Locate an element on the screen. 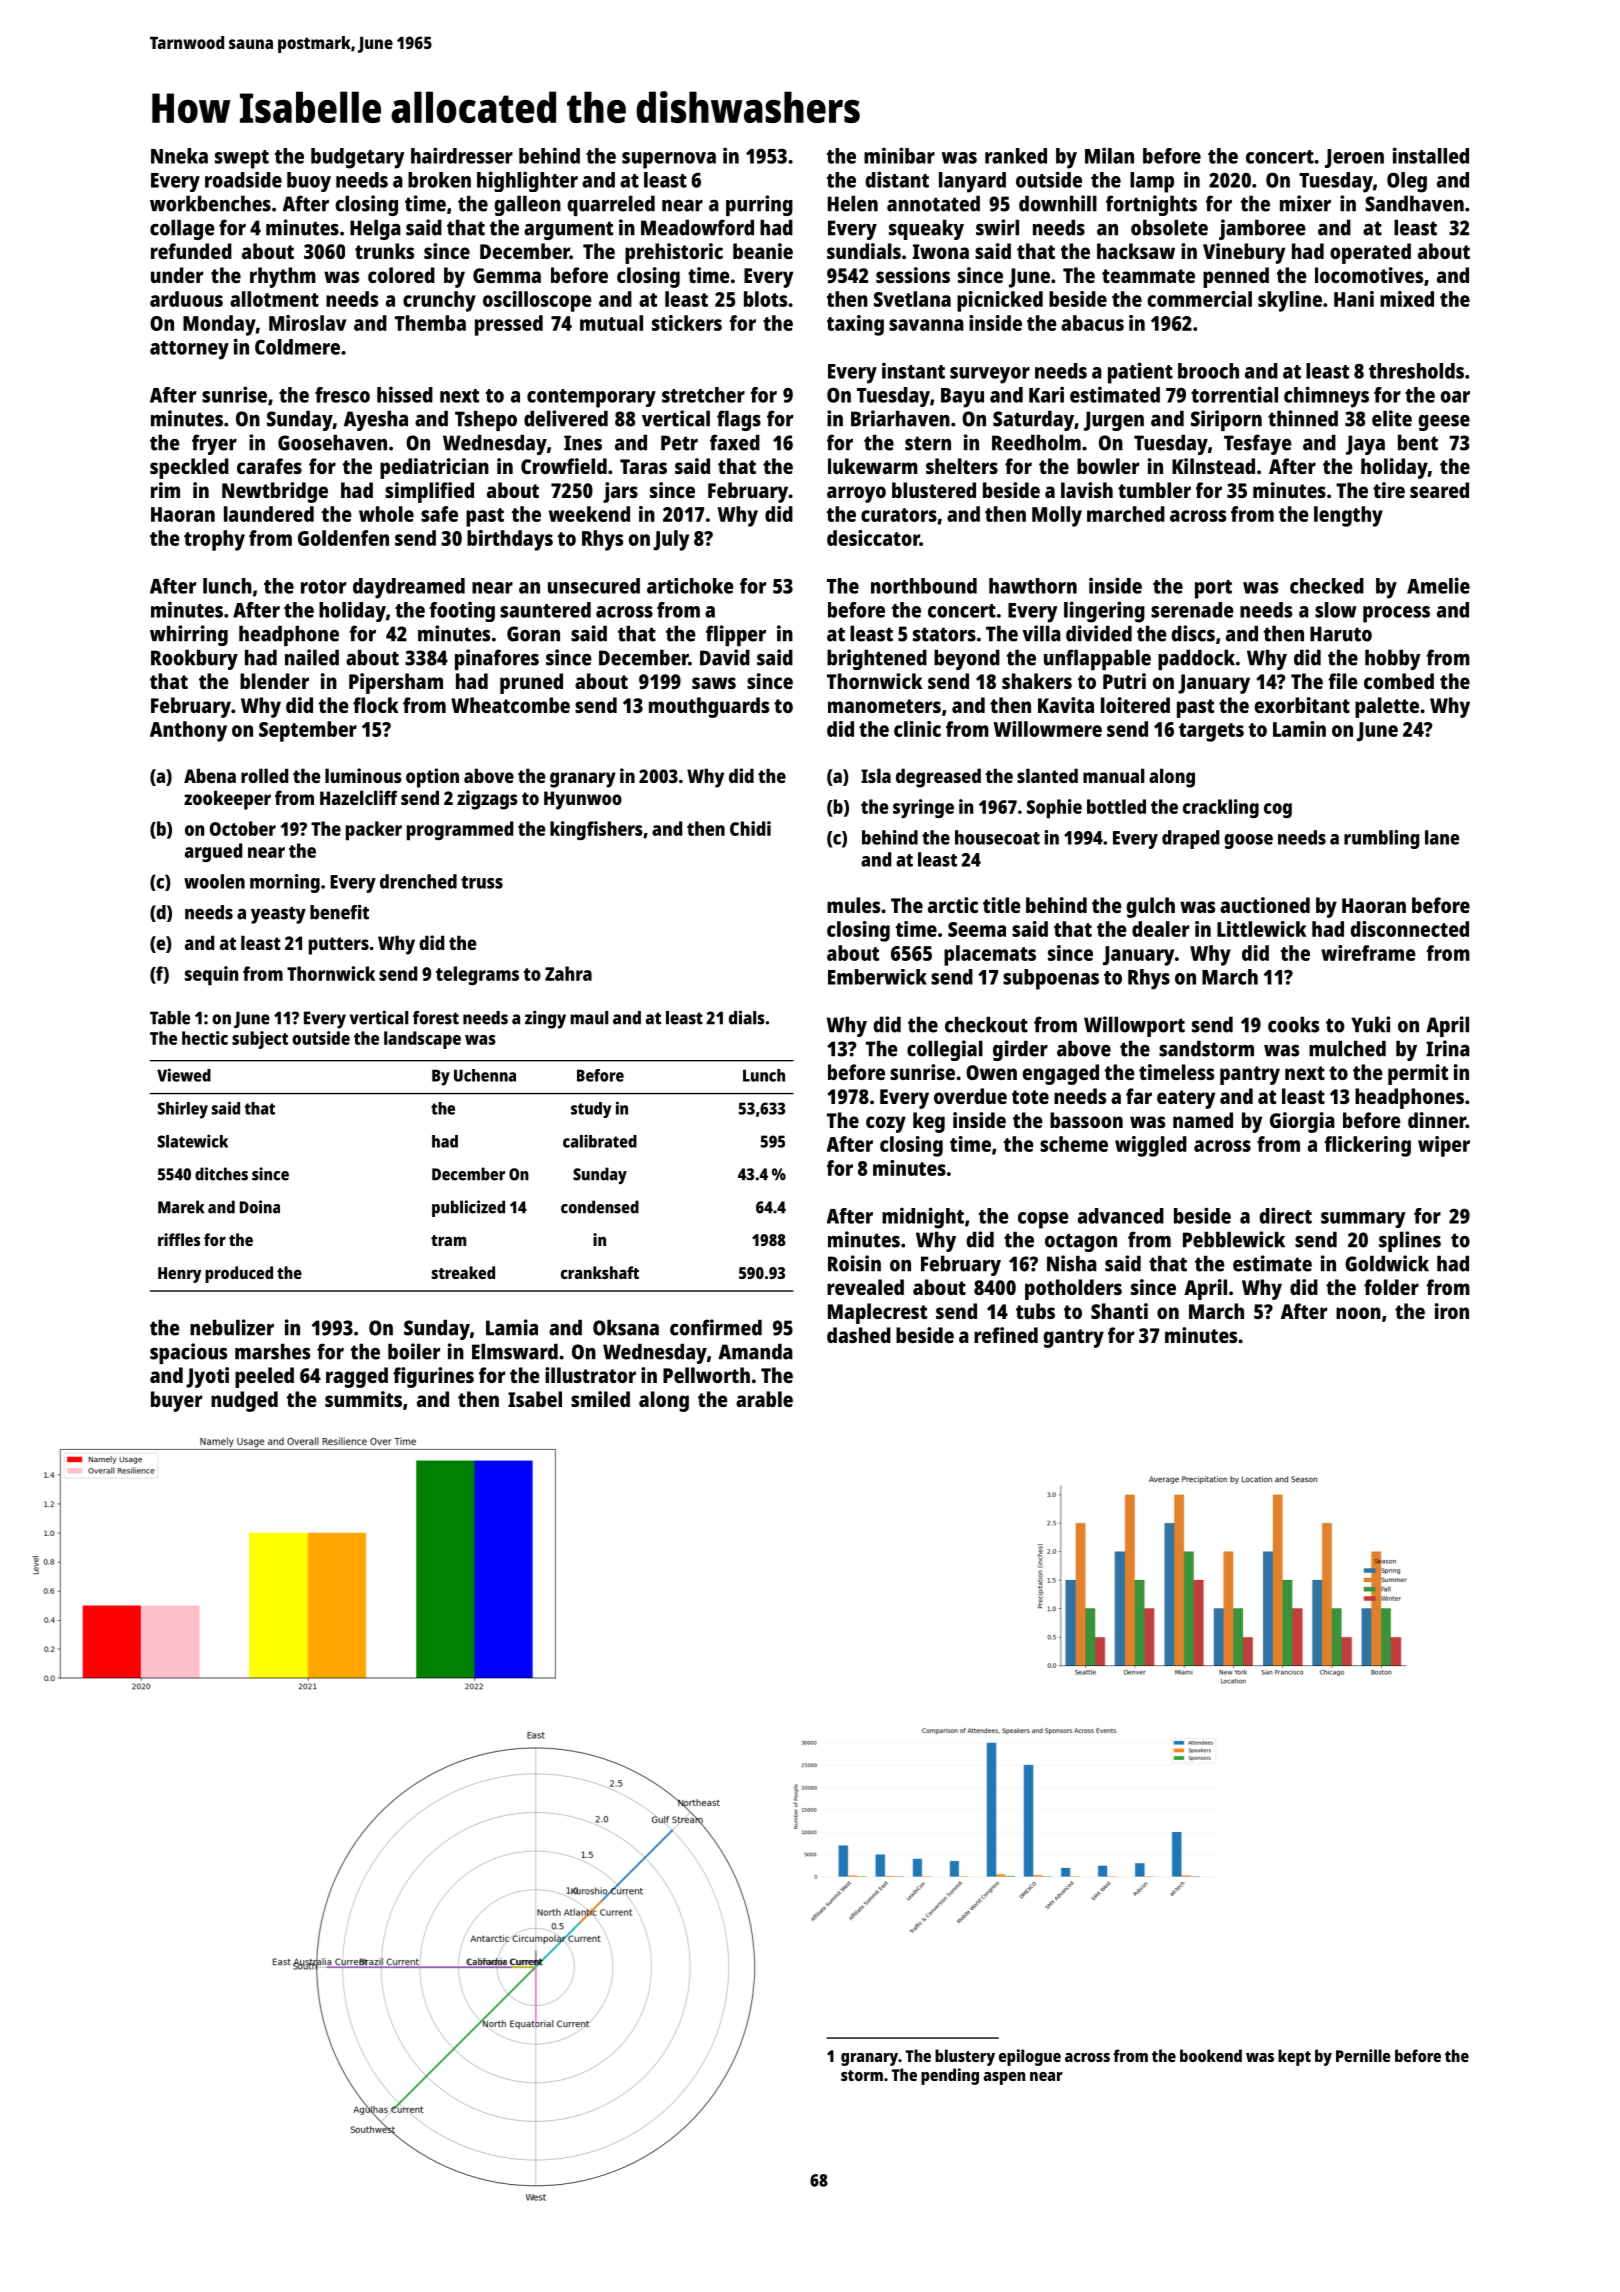  flickering is located at coordinates (1367, 1146).
